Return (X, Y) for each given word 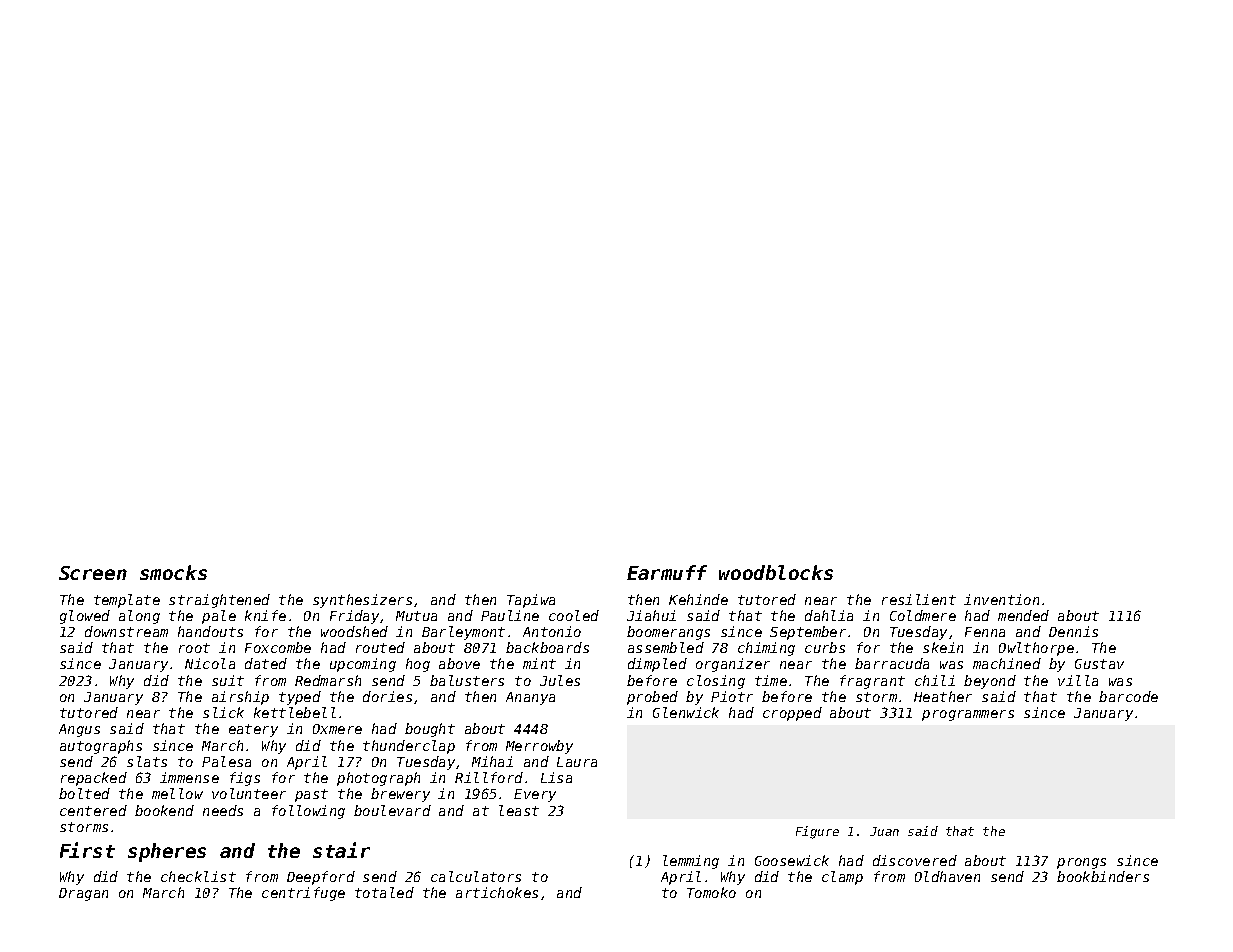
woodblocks (776, 572)
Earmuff (667, 572)
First (87, 850)
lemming (691, 862)
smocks (173, 572)
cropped (792, 714)
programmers (968, 715)
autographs (101, 747)
